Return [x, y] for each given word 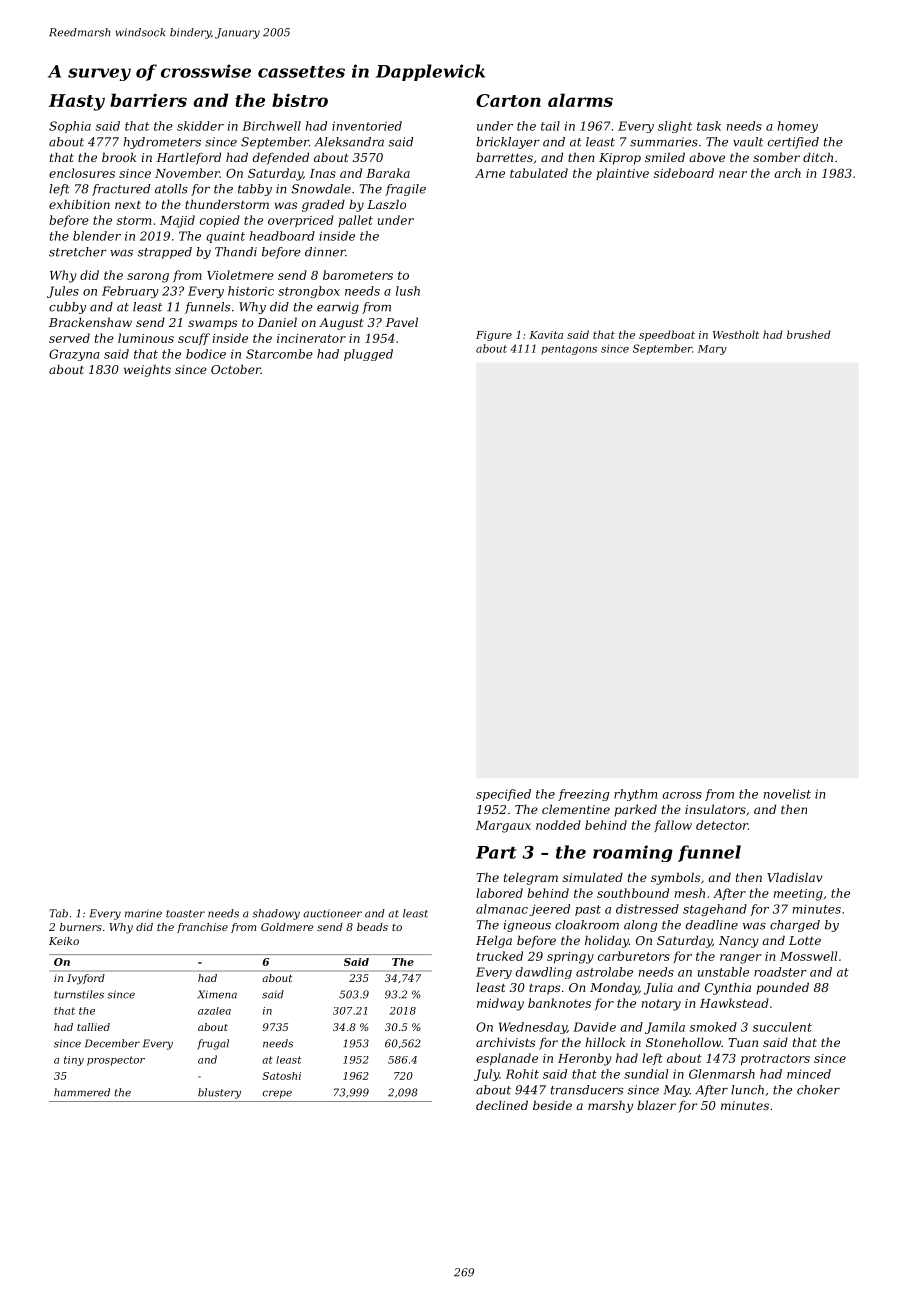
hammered [82, 1092]
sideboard [684, 173]
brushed [809, 334]
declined [502, 1105]
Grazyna [74, 355]
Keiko [64, 941]
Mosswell [808, 956]
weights [147, 370]
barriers [148, 100]
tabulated [539, 173]
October [236, 369]
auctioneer [332, 913]
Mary [712, 350]
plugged [368, 355]
